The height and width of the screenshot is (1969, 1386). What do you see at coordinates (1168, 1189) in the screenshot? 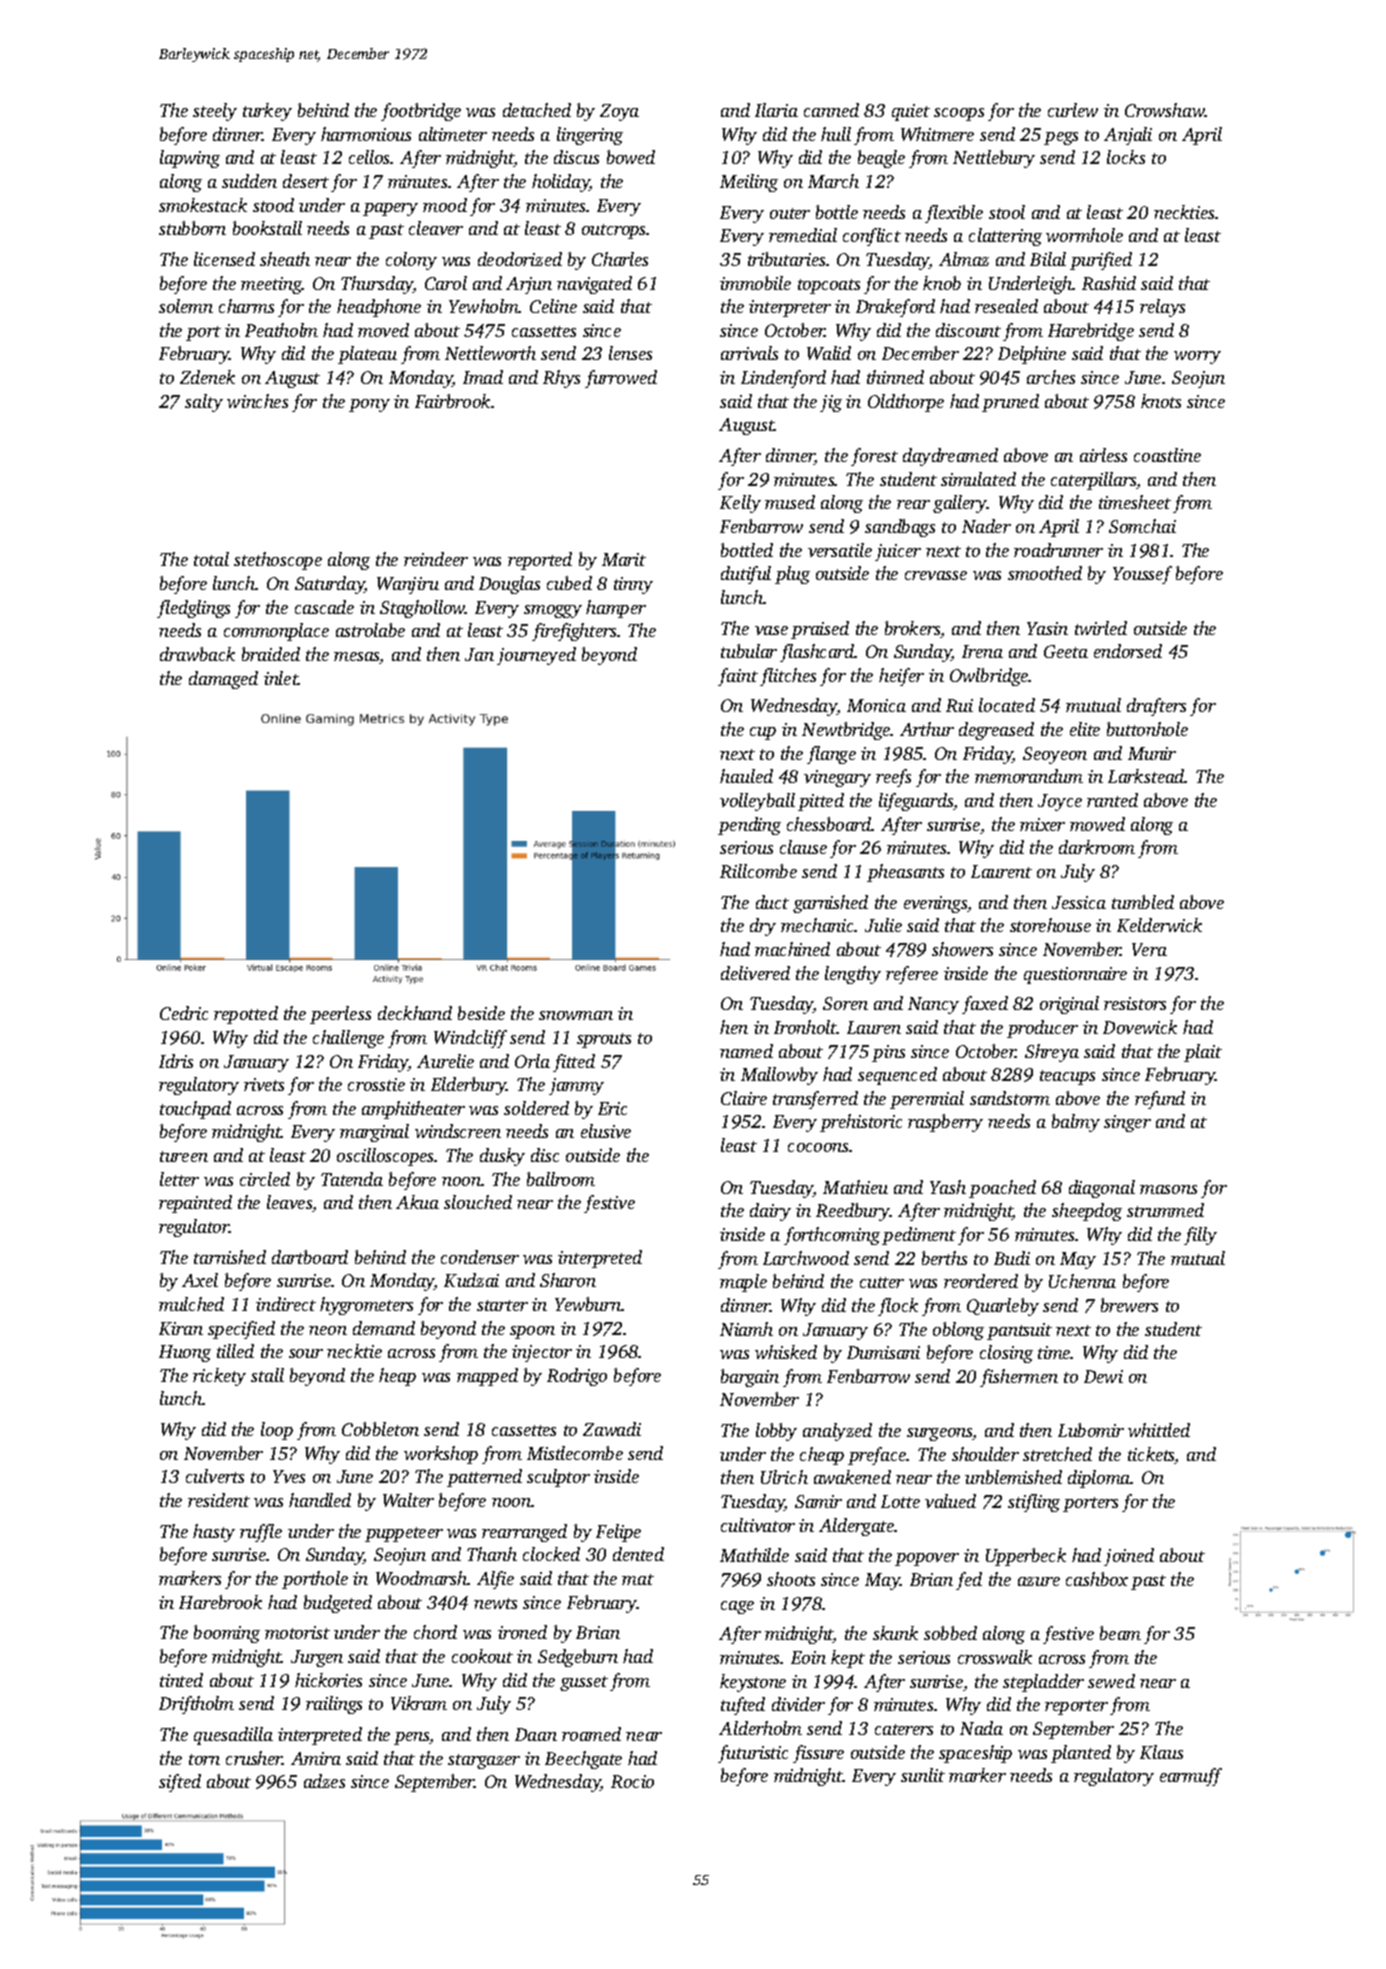
I see `masons` at bounding box center [1168, 1189].
